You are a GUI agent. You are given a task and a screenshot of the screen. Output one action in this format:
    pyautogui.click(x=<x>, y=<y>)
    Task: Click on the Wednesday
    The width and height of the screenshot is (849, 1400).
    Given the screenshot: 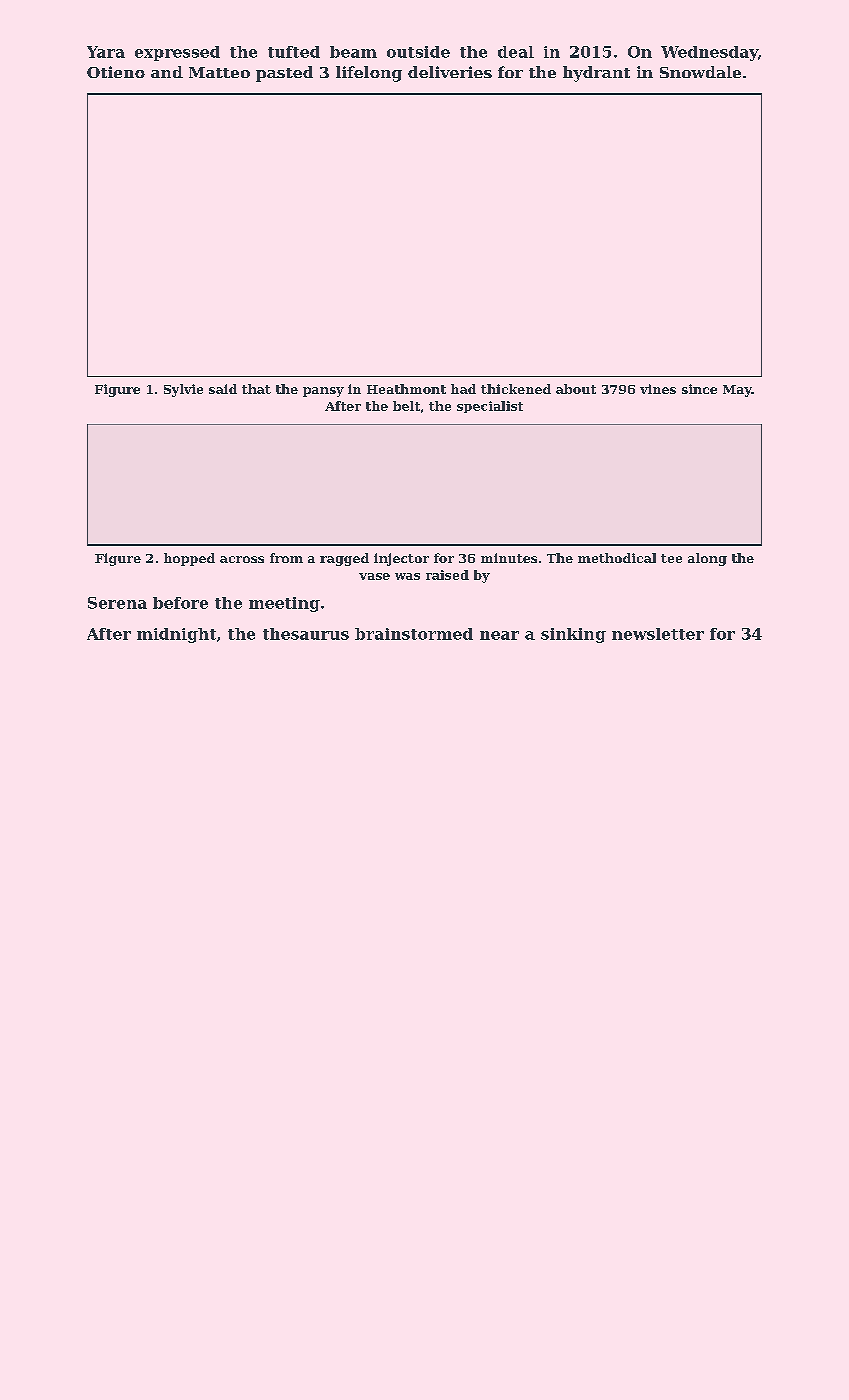 What is the action you would take?
    pyautogui.click(x=709, y=53)
